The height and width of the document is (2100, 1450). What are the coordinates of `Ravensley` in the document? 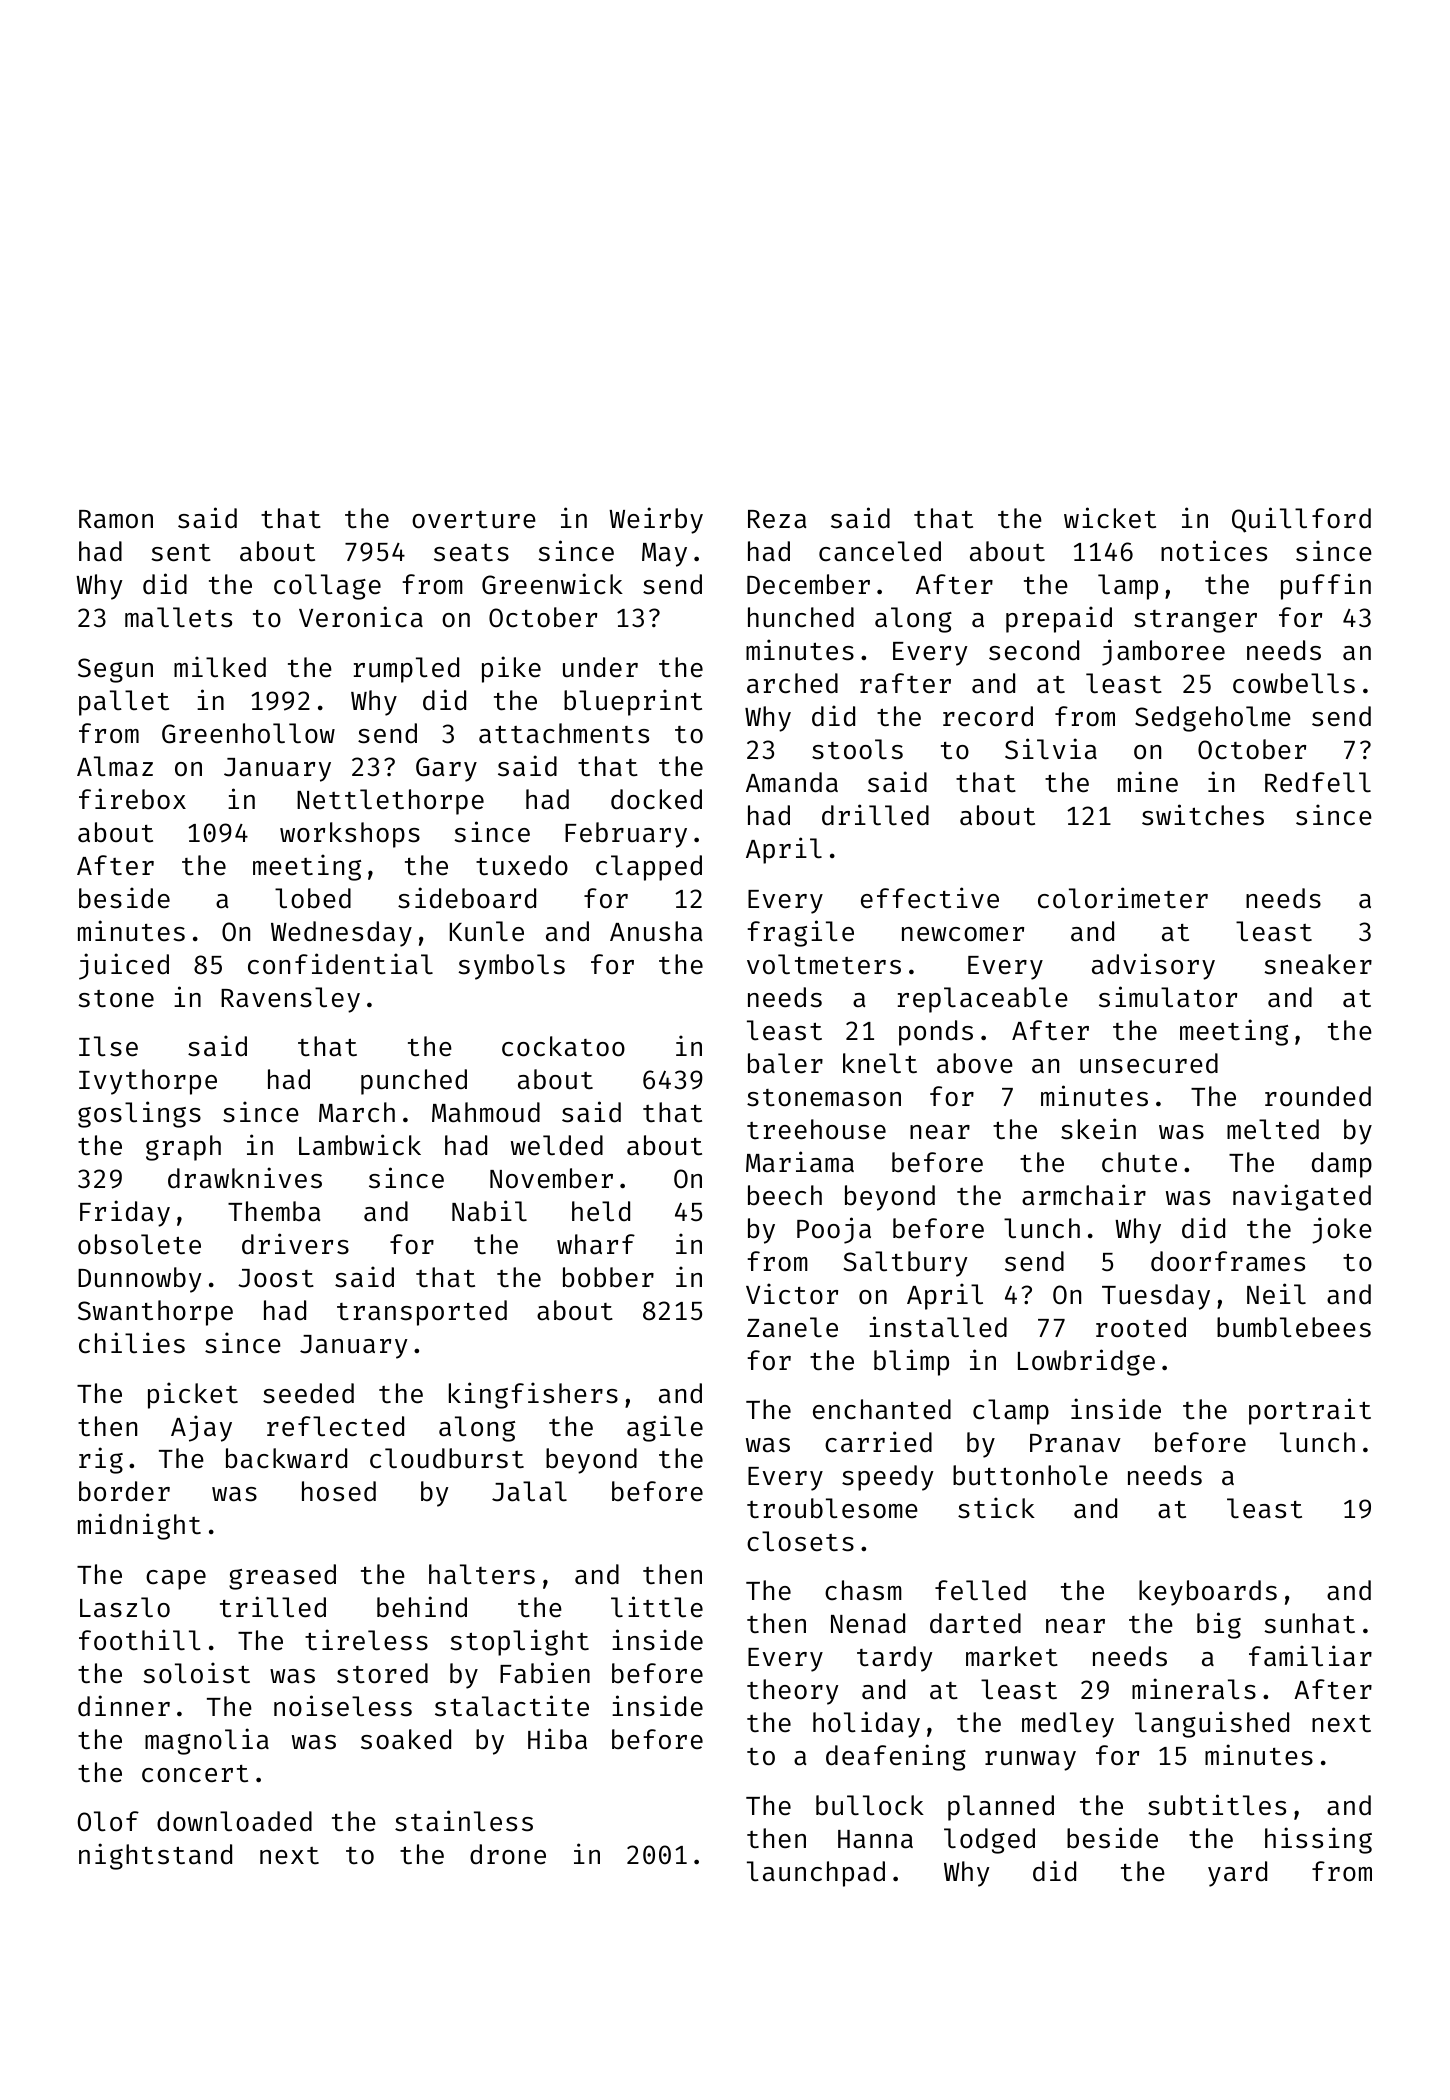 It's located at (290, 1000).
